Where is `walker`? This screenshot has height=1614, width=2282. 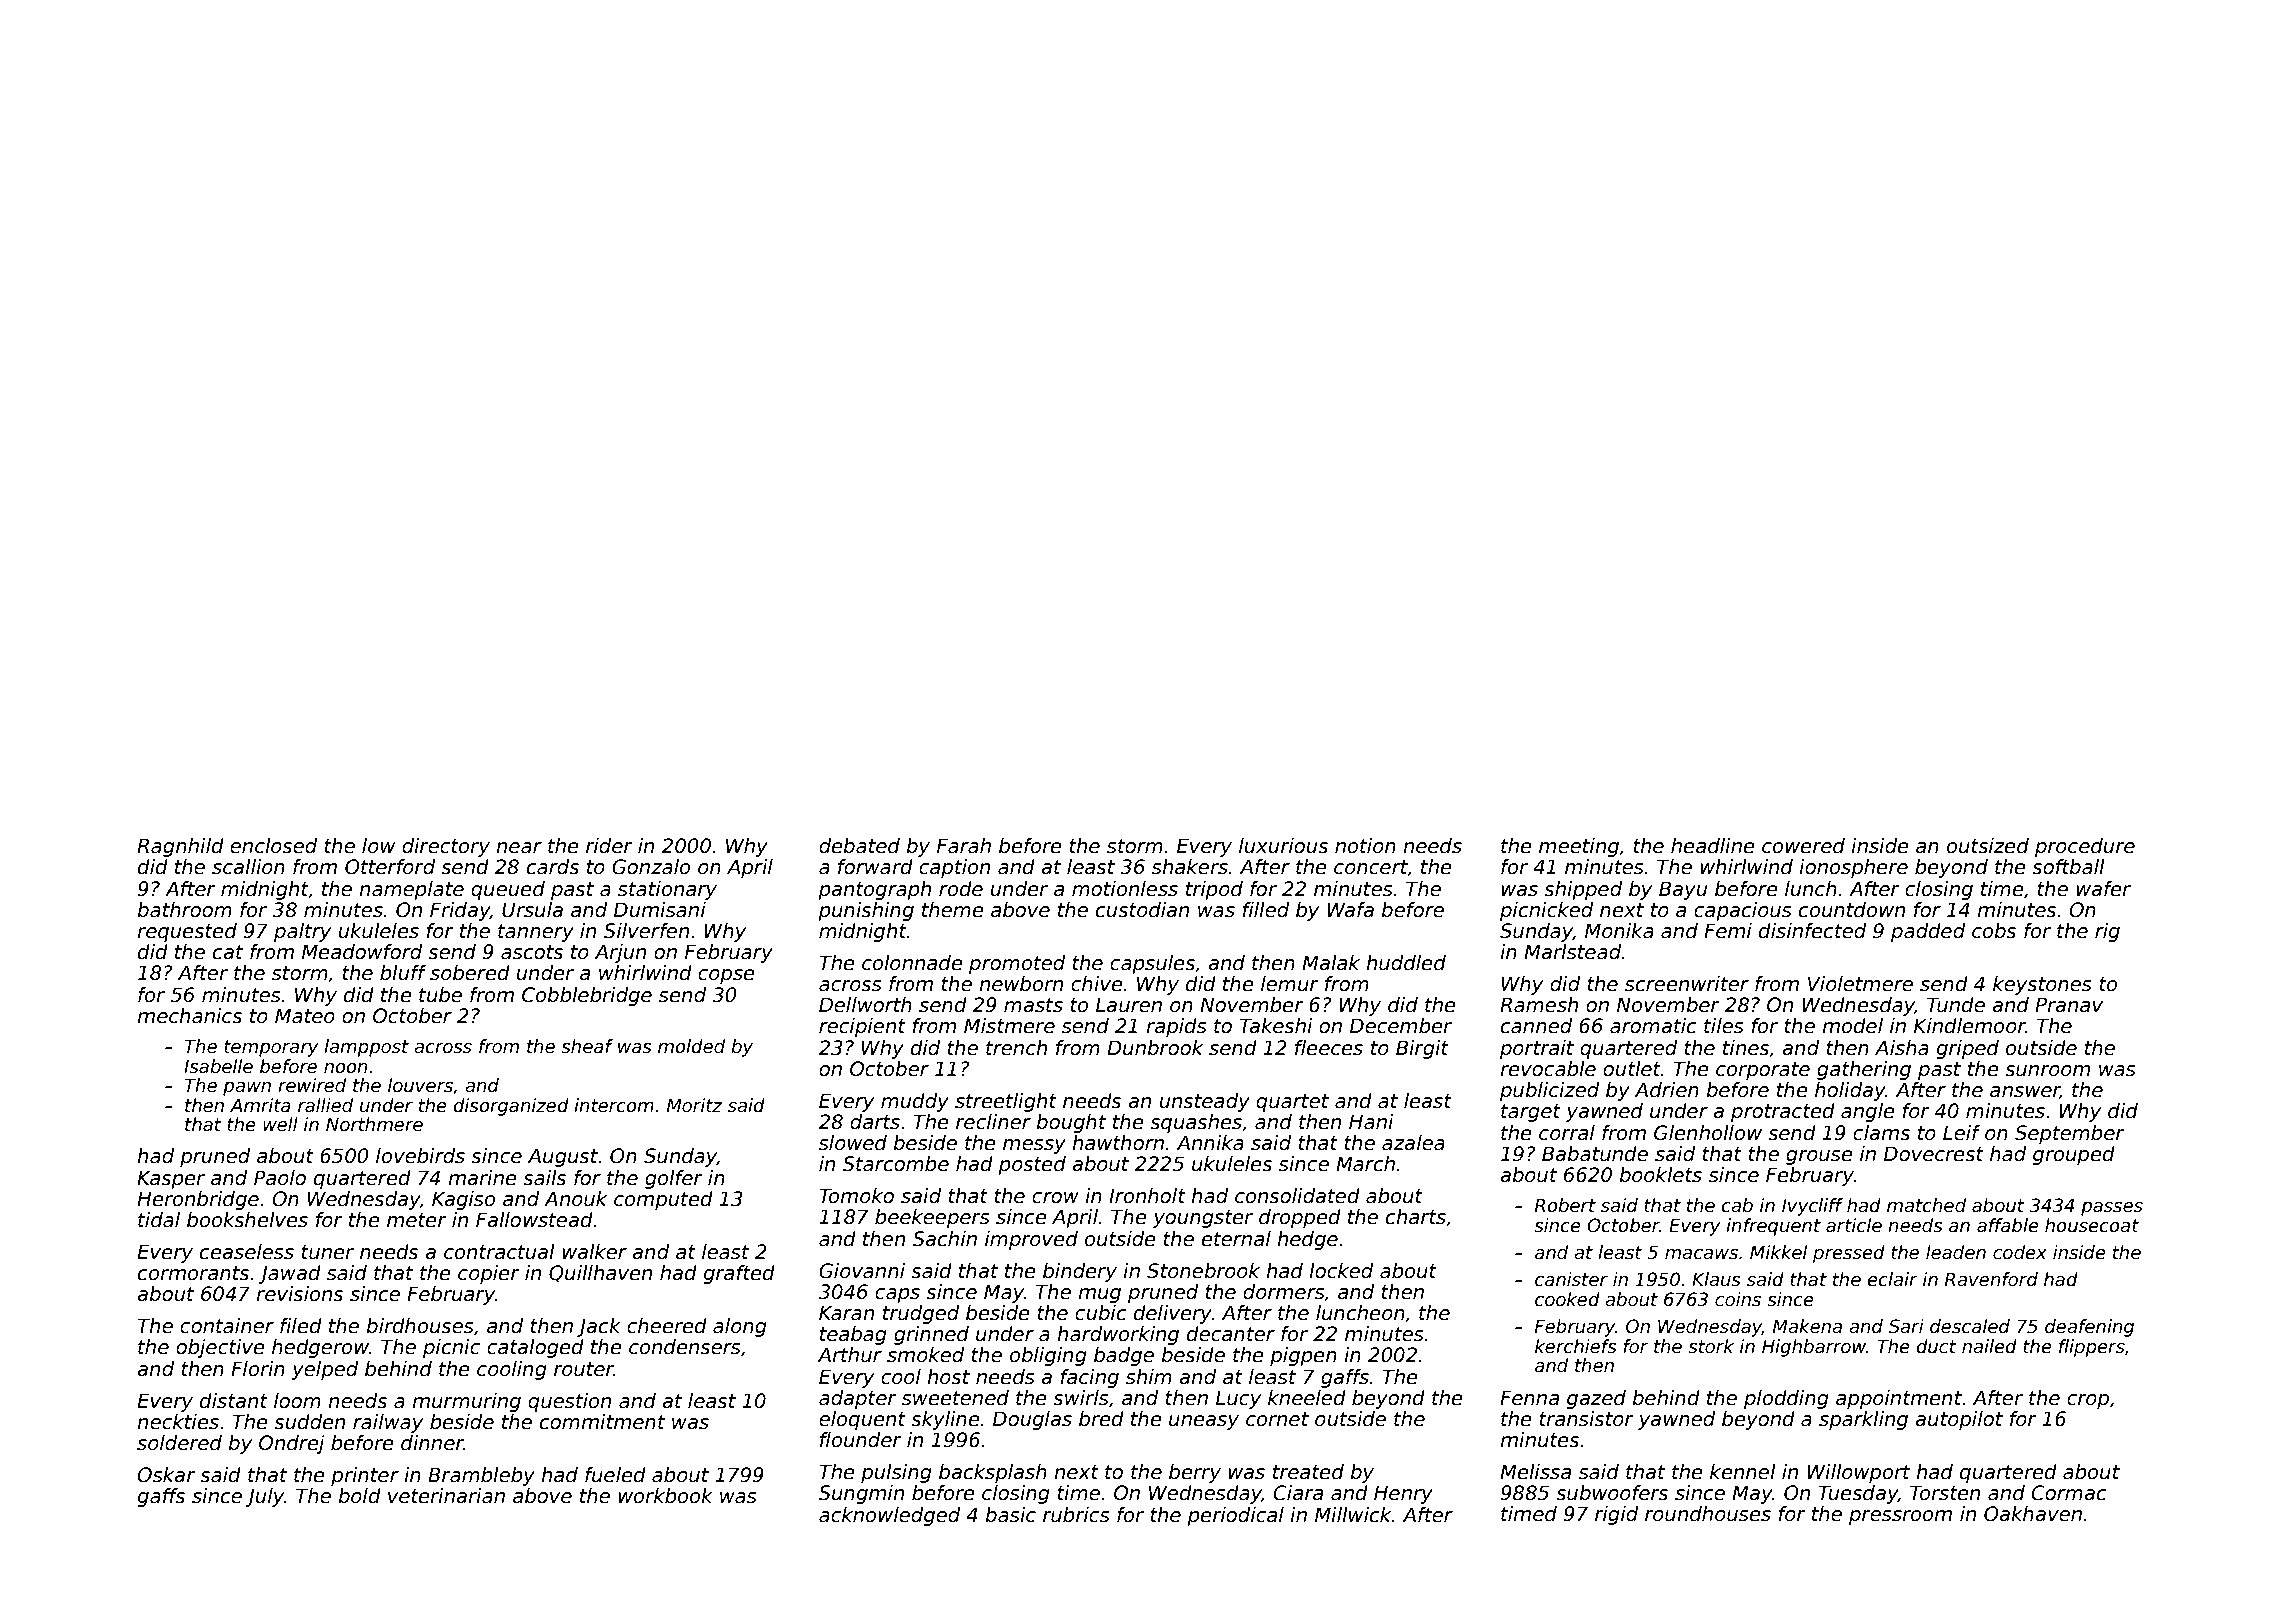
walker is located at coordinates (594, 1252).
